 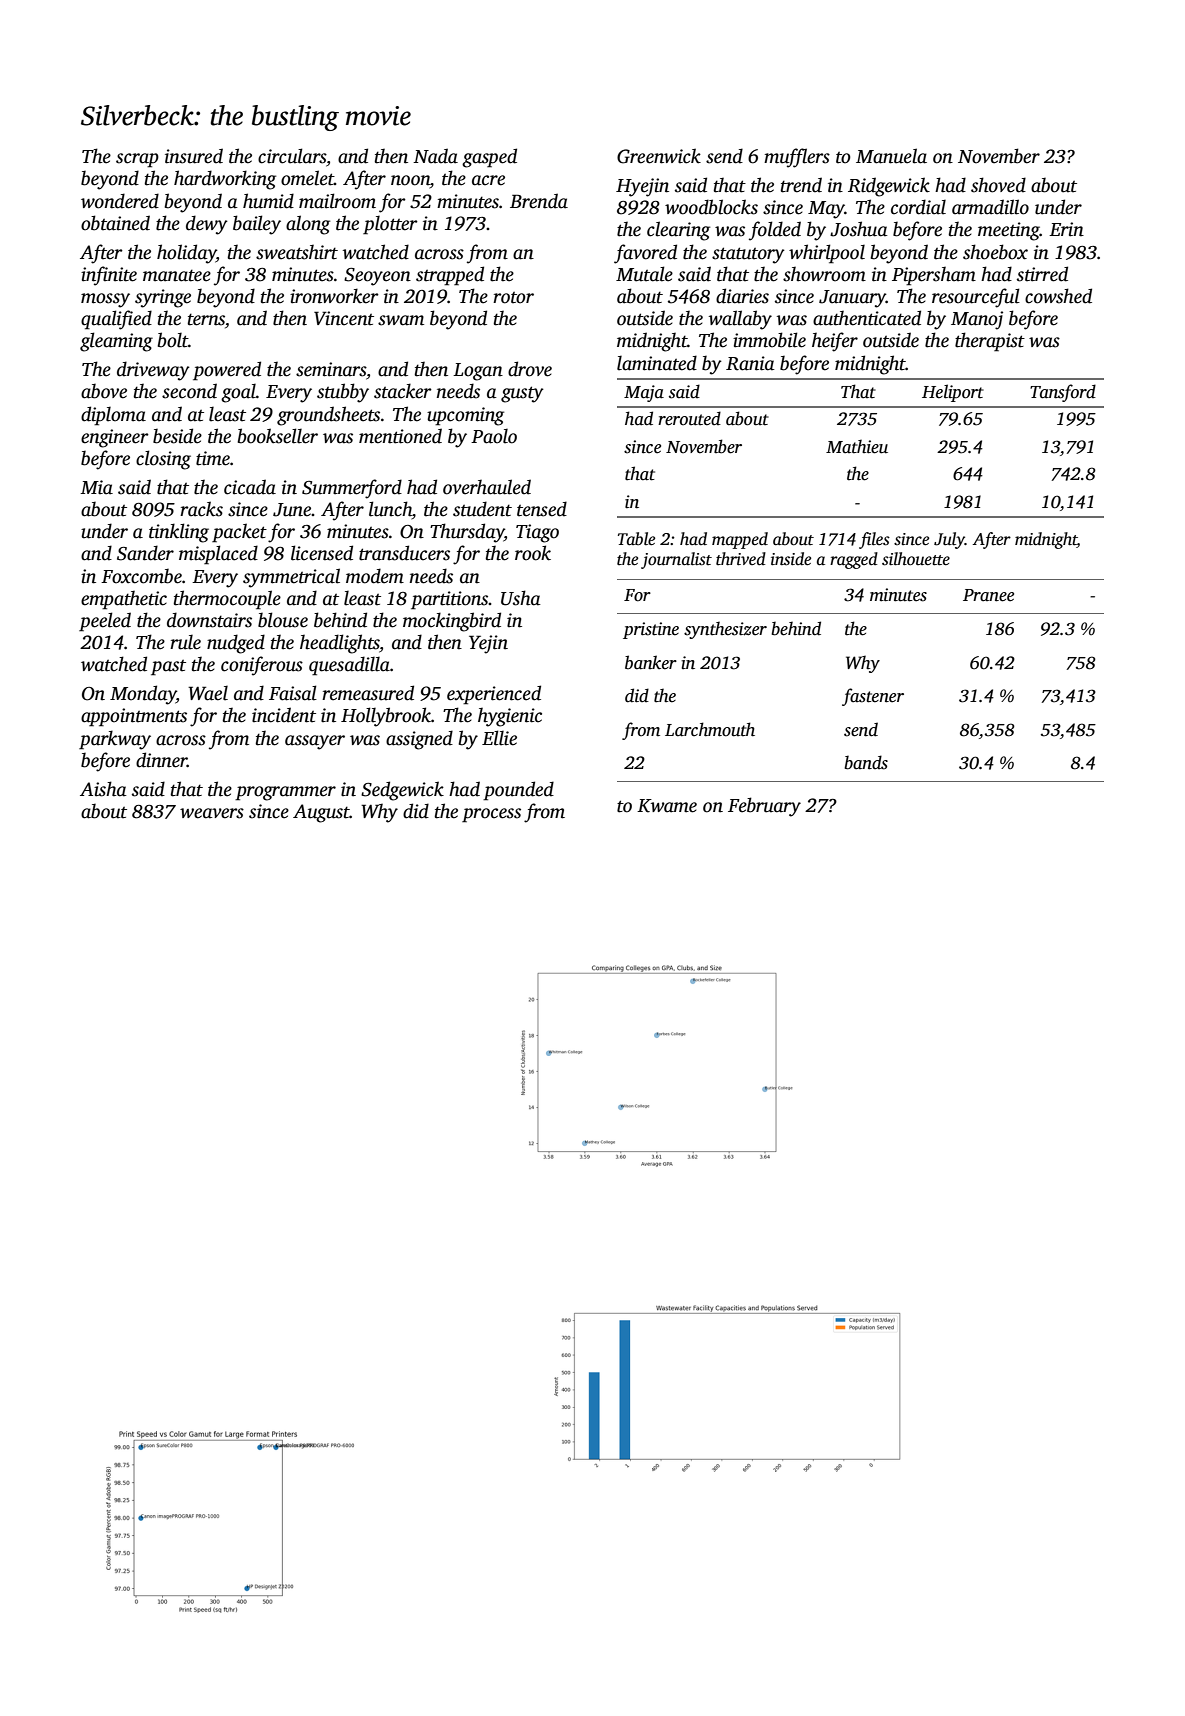 I want to click on Manuela, so click(x=891, y=156).
